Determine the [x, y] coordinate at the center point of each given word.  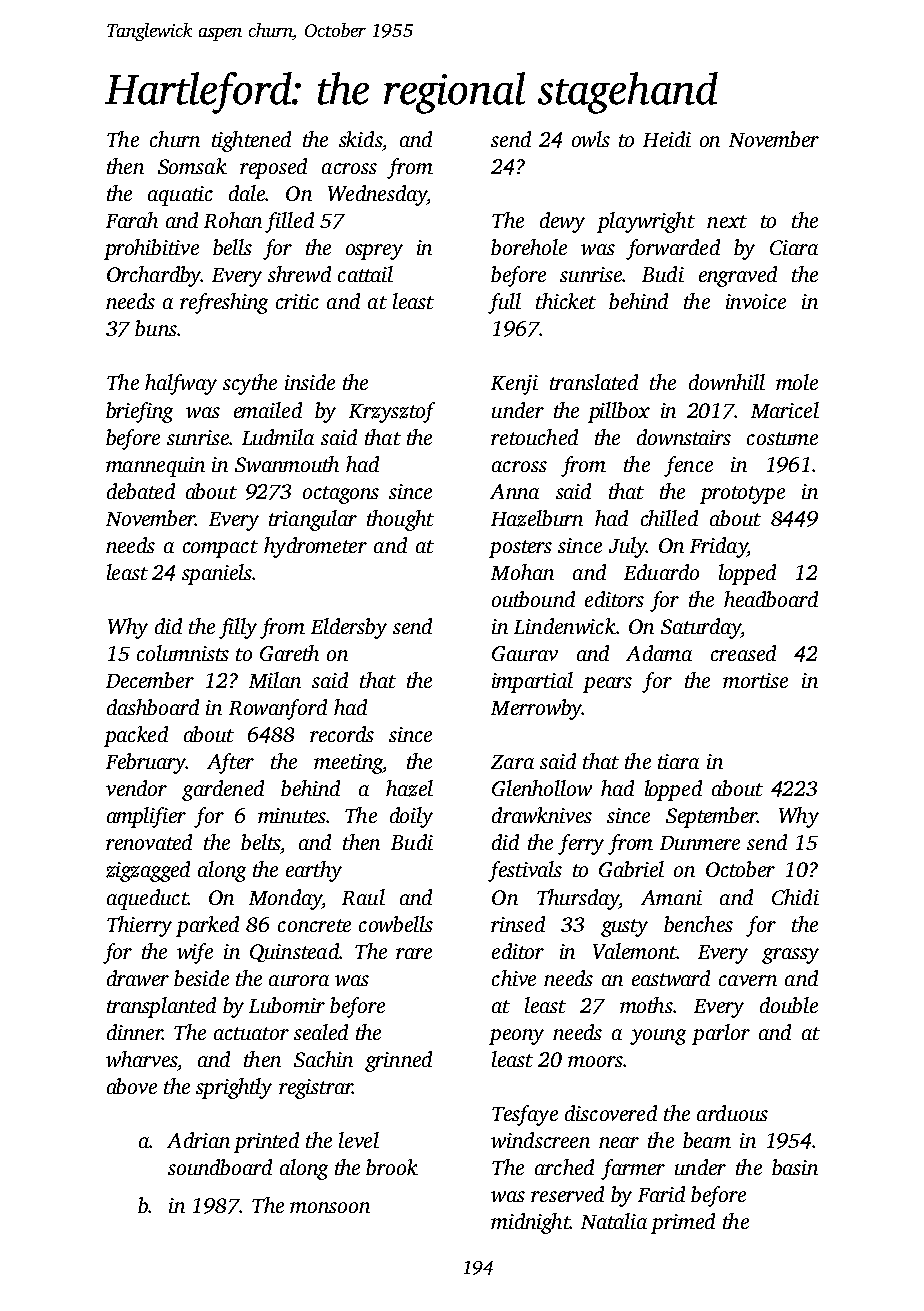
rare [414, 953]
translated [594, 382]
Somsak [192, 166]
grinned [398, 1061]
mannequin [155, 467]
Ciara [794, 247]
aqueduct [147, 899]
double [789, 1005]
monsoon [330, 1207]
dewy [562, 222]
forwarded [673, 249]
